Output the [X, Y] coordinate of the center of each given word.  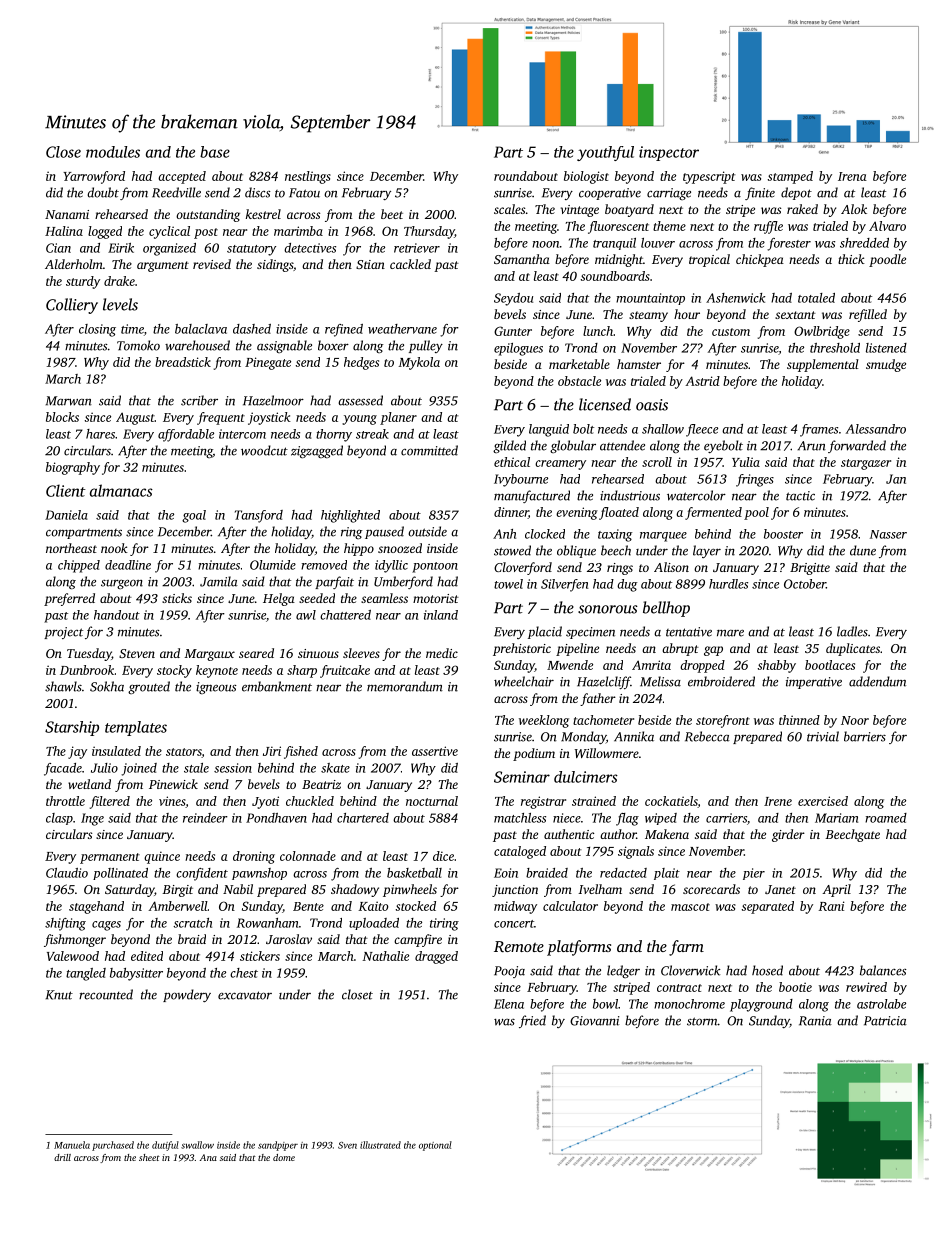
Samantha [522, 259]
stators [184, 753]
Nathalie [385, 956]
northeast [71, 548]
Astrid [702, 381]
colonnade [308, 856]
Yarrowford [94, 177]
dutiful [165, 1146]
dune [863, 550]
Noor [855, 720]
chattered [345, 615]
